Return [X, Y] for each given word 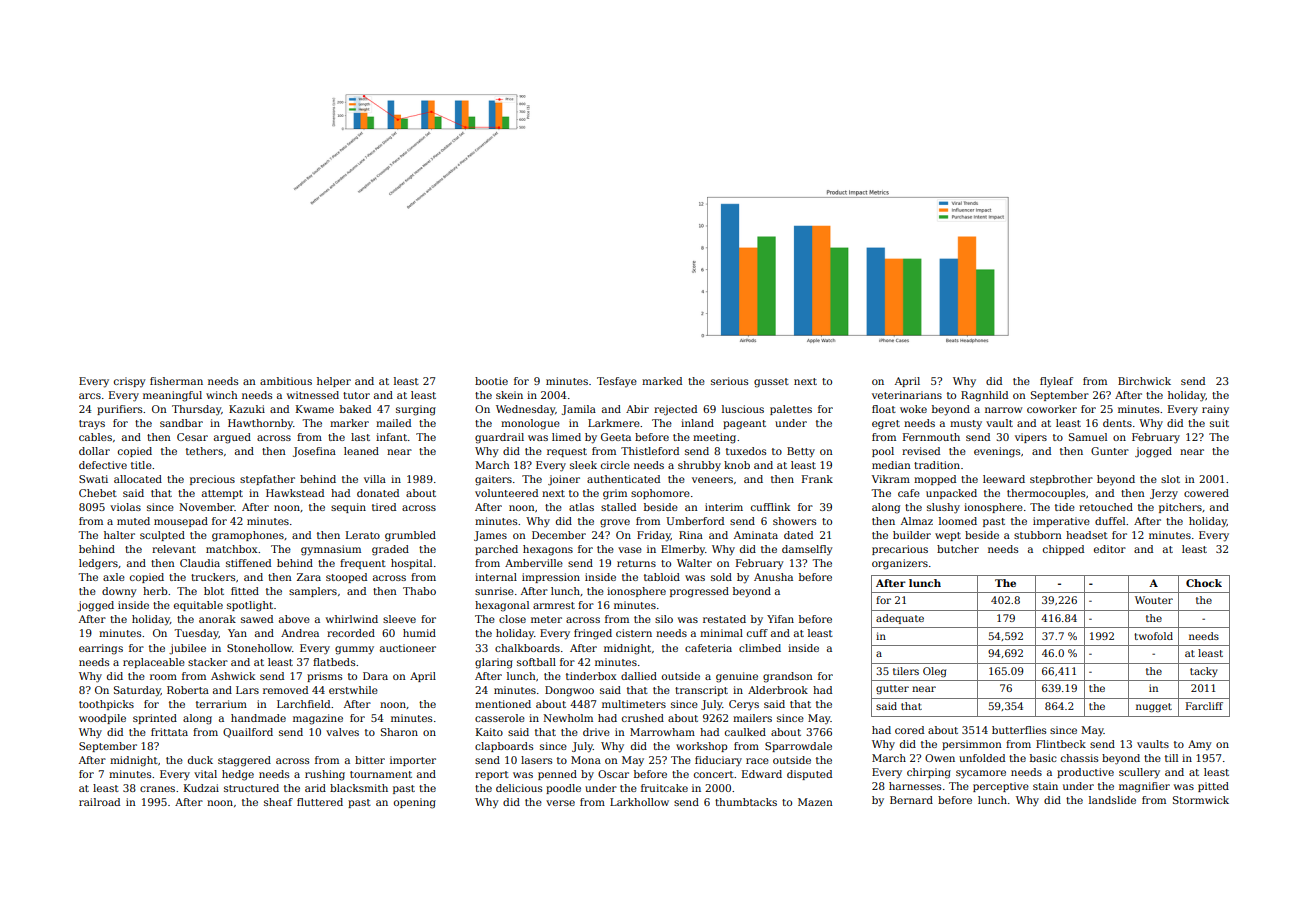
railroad [99, 802]
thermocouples [1046, 494]
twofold [1153, 636]
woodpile [102, 719]
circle [615, 465]
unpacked [951, 494]
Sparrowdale [798, 747]
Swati [93, 479]
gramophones [248, 536]
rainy [1215, 410]
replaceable [154, 663]
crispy [130, 382]
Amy [1200, 745]
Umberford [695, 521]
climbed [760, 648]
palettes [791, 410]
